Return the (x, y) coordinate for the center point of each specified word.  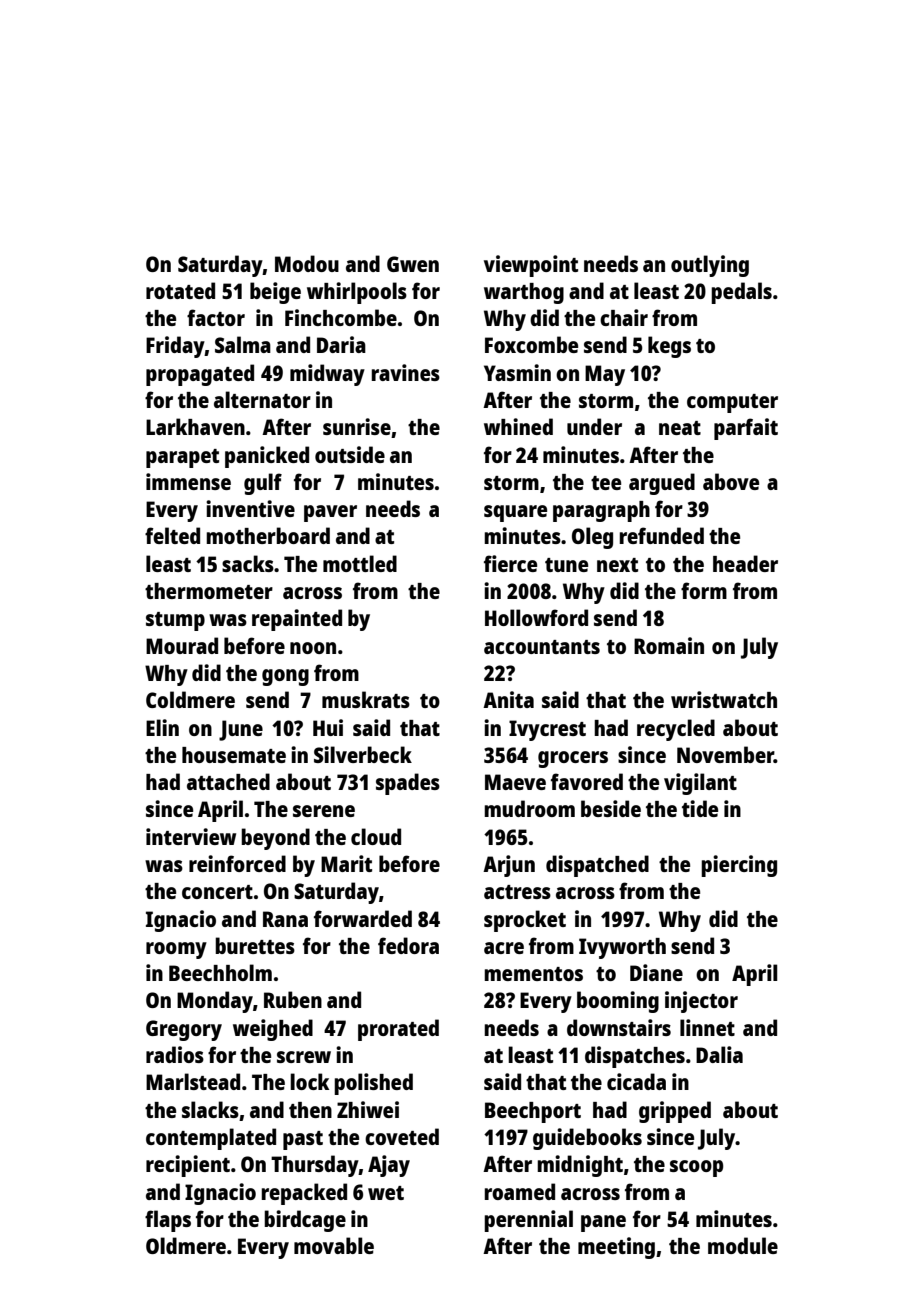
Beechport (533, 1112)
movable (334, 1245)
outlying (710, 266)
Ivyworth (622, 948)
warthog (524, 293)
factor (216, 317)
